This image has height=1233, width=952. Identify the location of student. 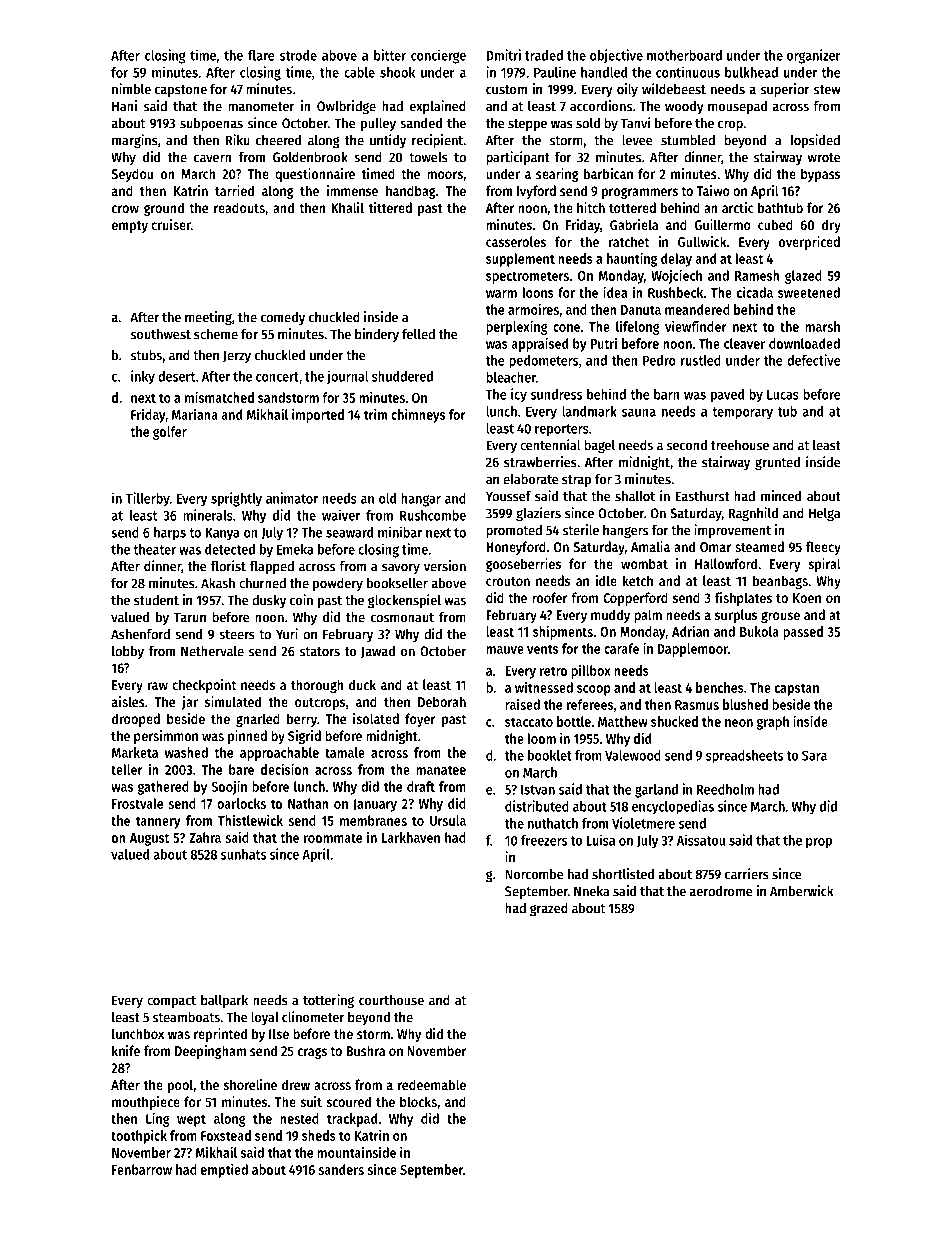
(156, 600).
